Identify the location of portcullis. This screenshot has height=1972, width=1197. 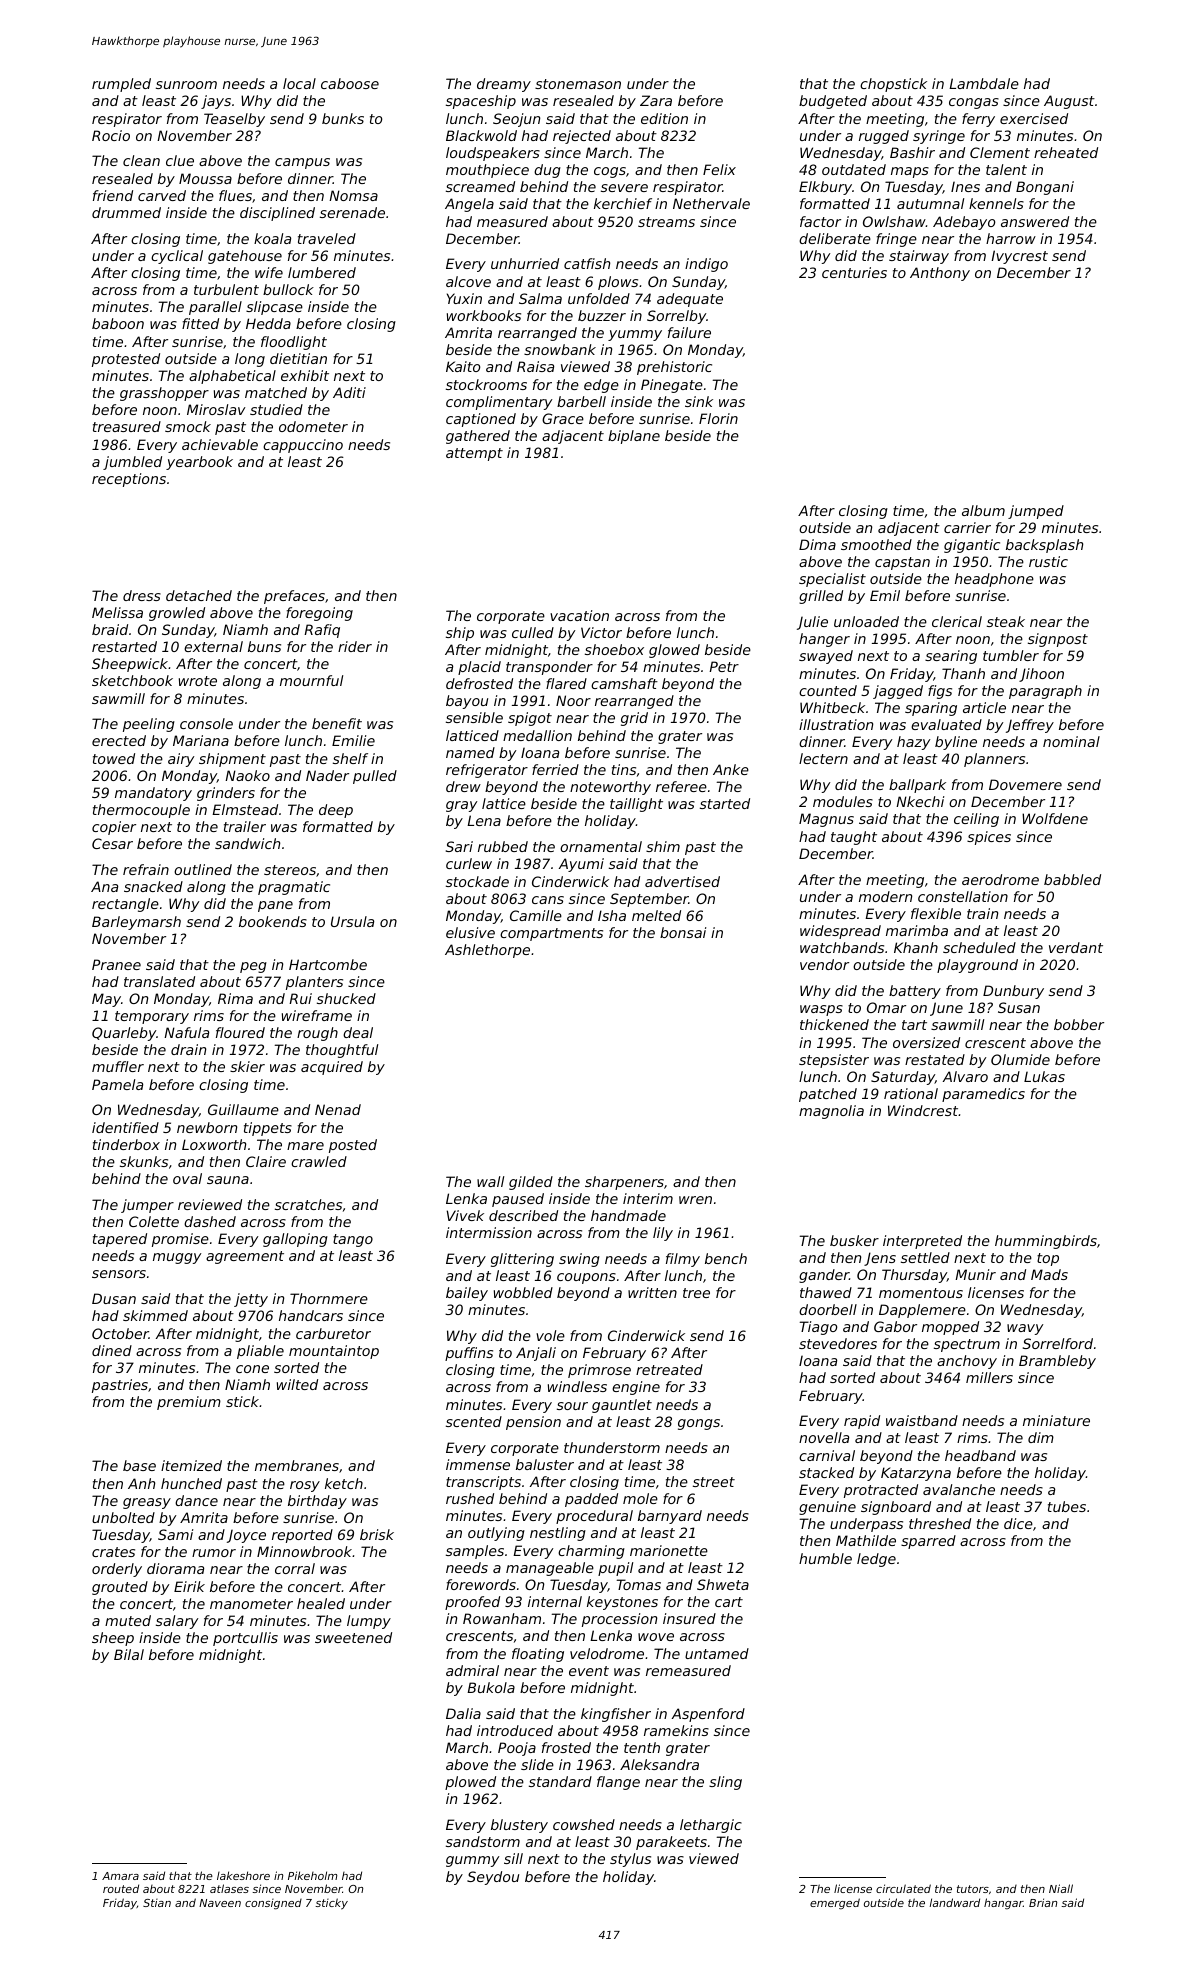
(245, 1639).
